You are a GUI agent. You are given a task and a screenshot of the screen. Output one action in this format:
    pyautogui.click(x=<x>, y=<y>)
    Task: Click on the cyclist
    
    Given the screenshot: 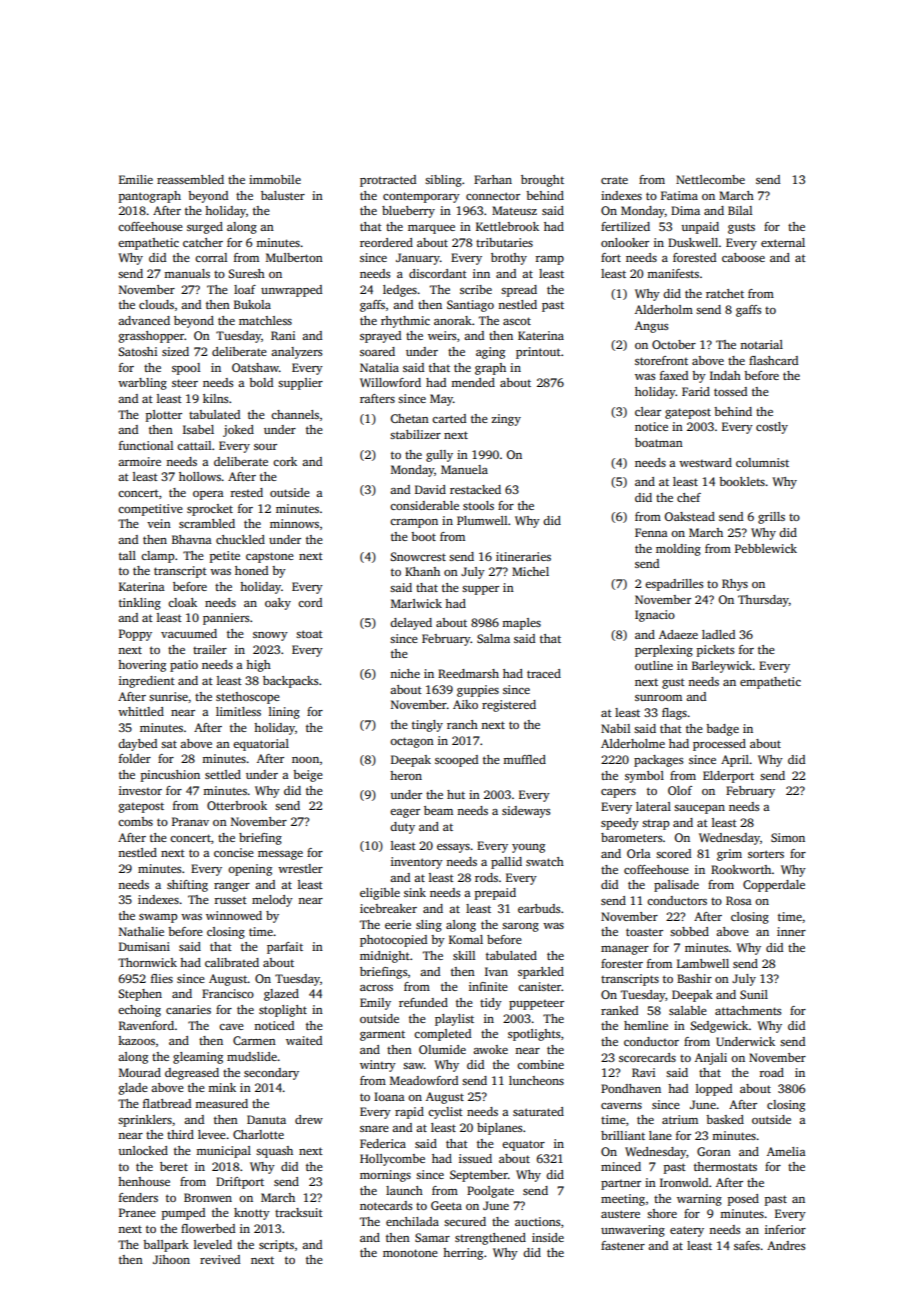 What is the action you would take?
    pyautogui.click(x=445, y=1113)
